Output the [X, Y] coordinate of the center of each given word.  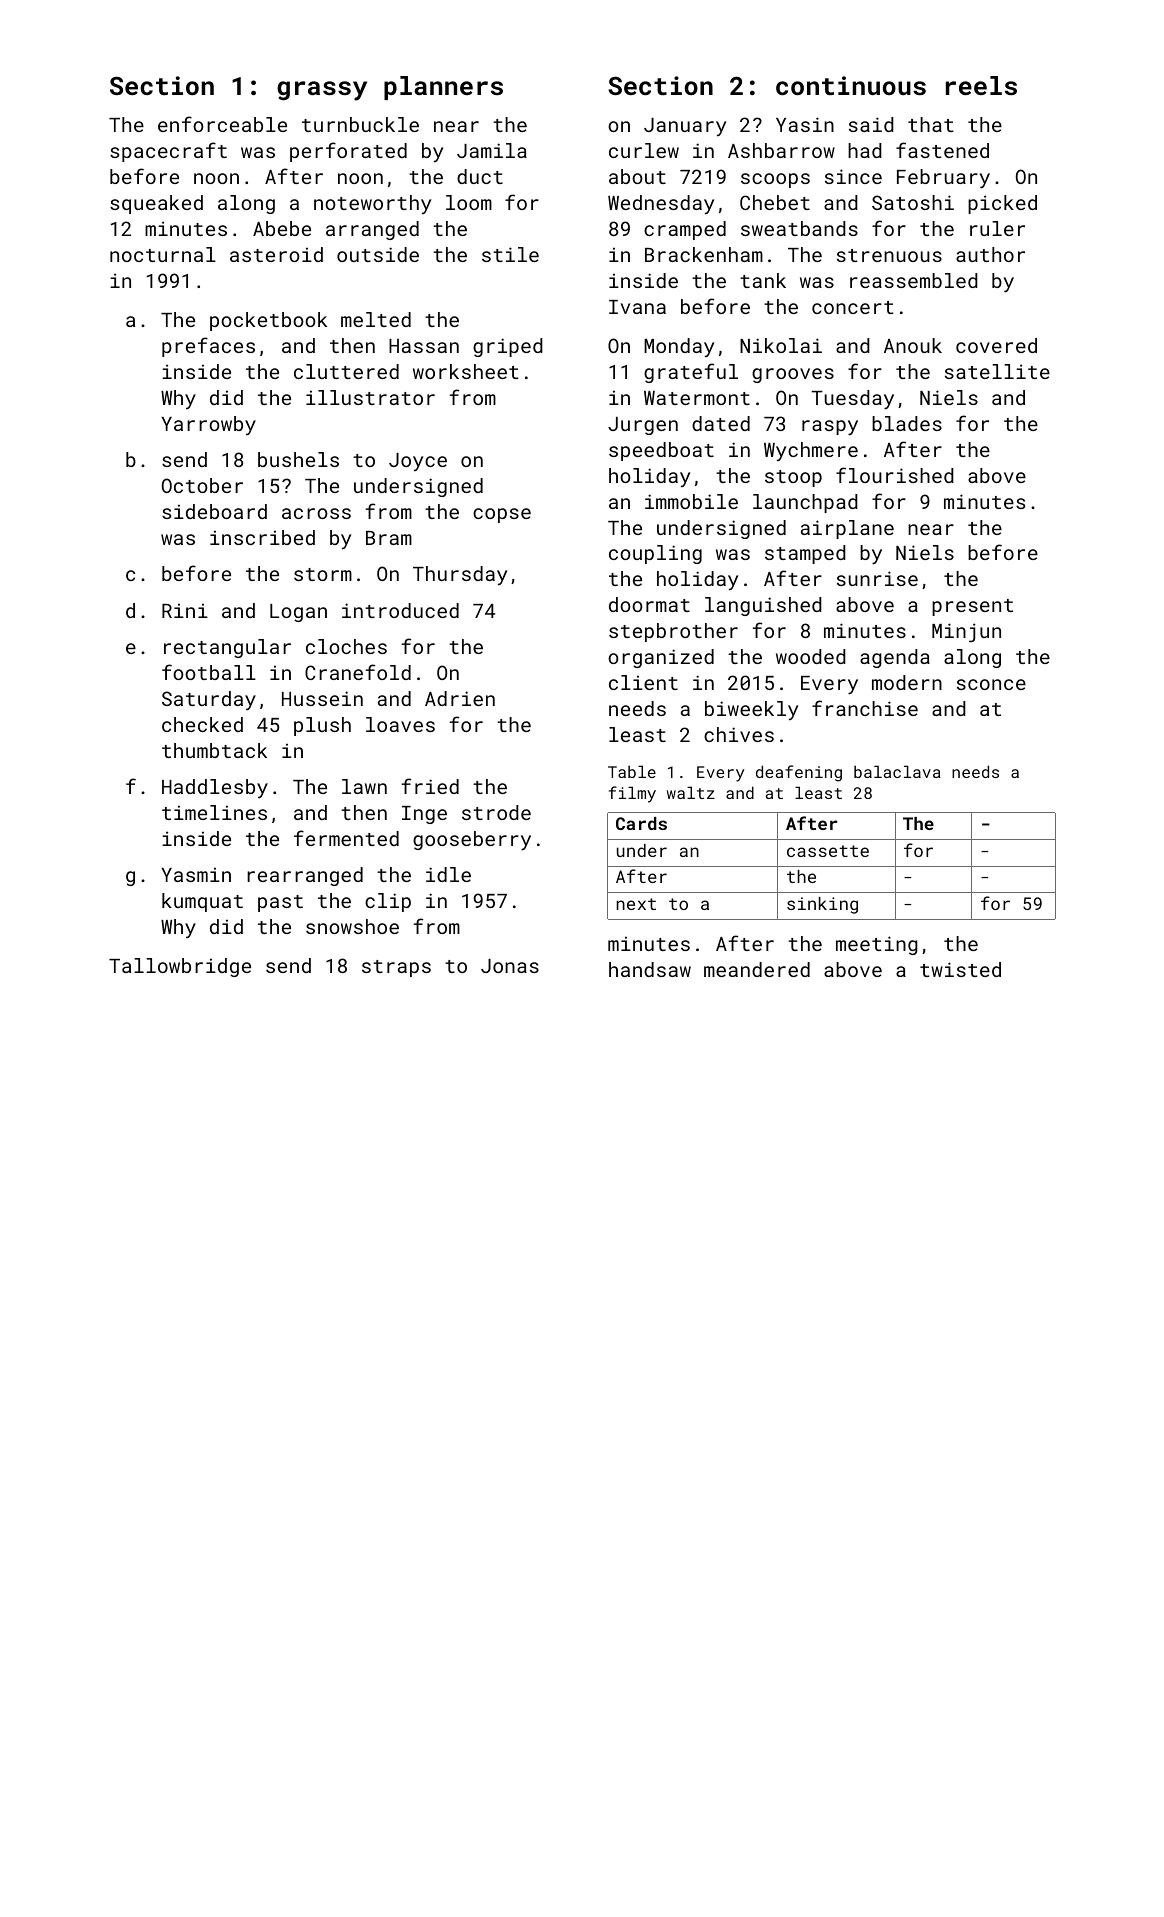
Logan [298, 613]
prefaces [208, 347]
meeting [877, 945]
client [643, 682]
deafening [799, 773]
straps [396, 968]
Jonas [510, 966]
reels [981, 85]
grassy [322, 91]
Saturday [209, 700]
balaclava [897, 771]
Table [632, 771]
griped [508, 347]
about [637, 176]
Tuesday [853, 399]
